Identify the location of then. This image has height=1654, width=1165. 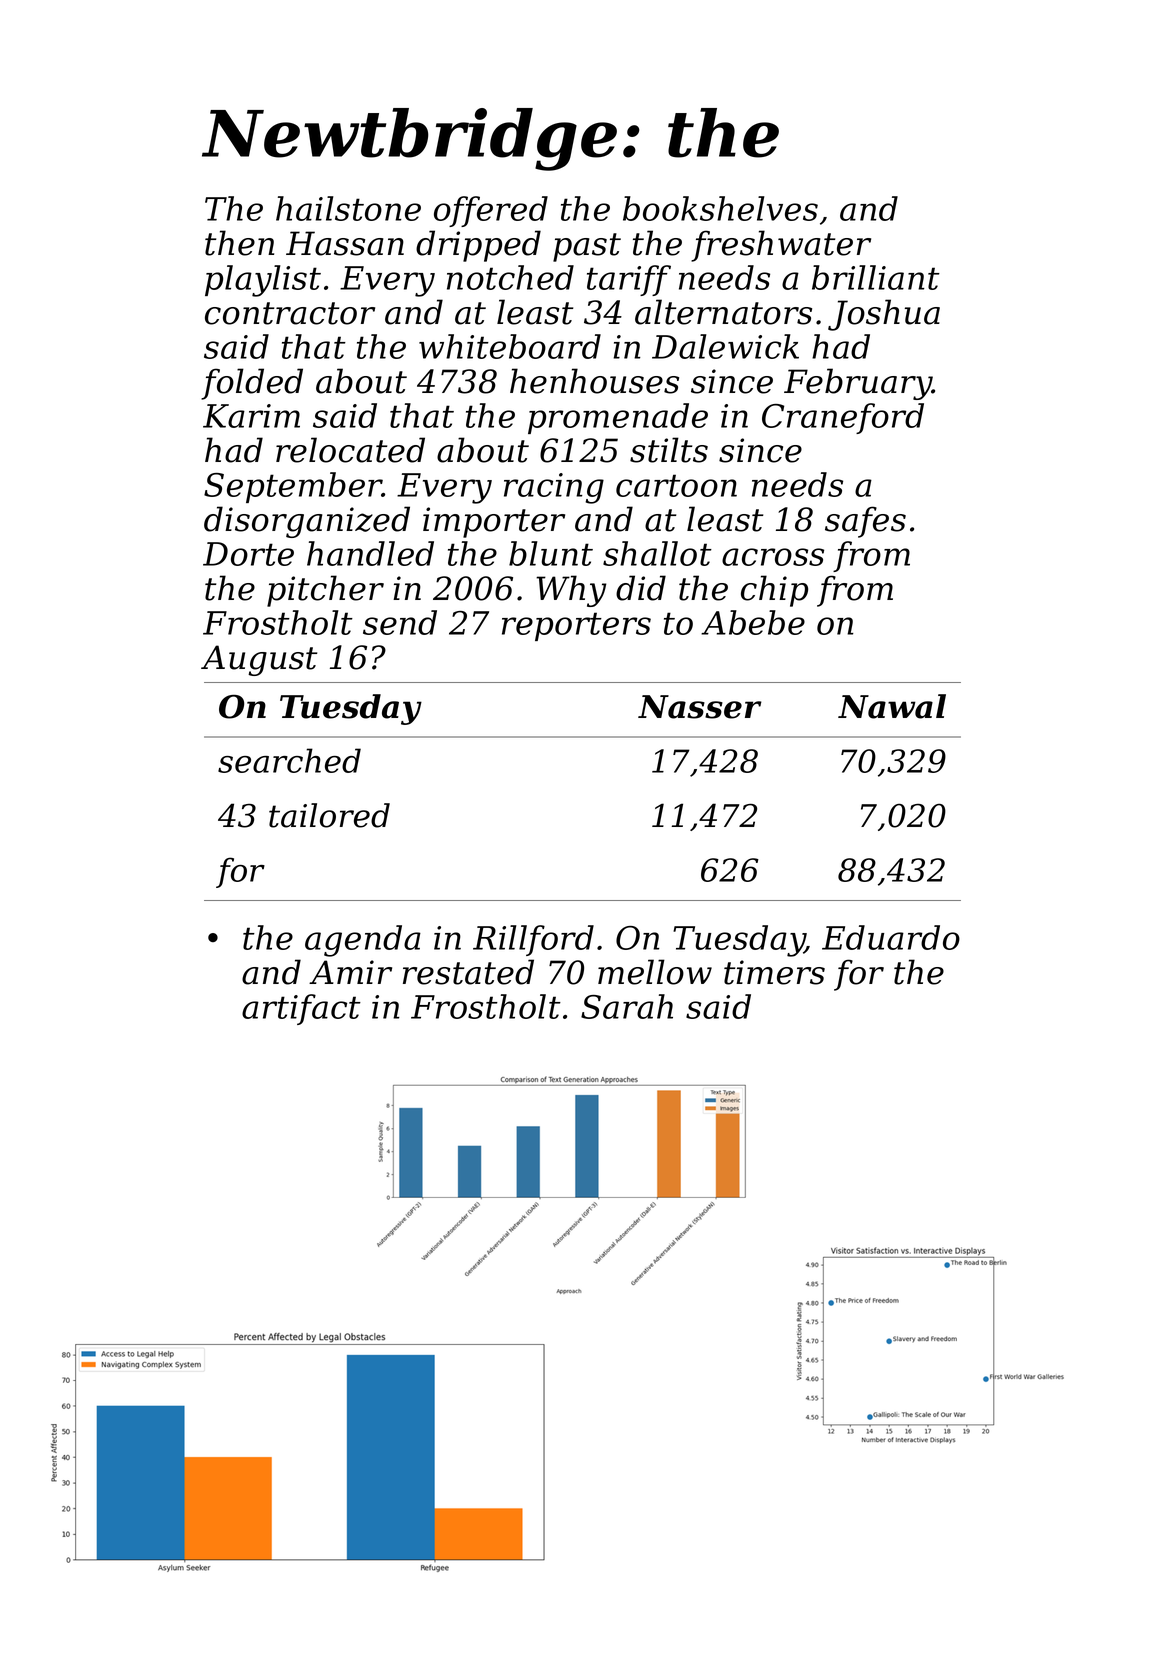
(239, 243).
